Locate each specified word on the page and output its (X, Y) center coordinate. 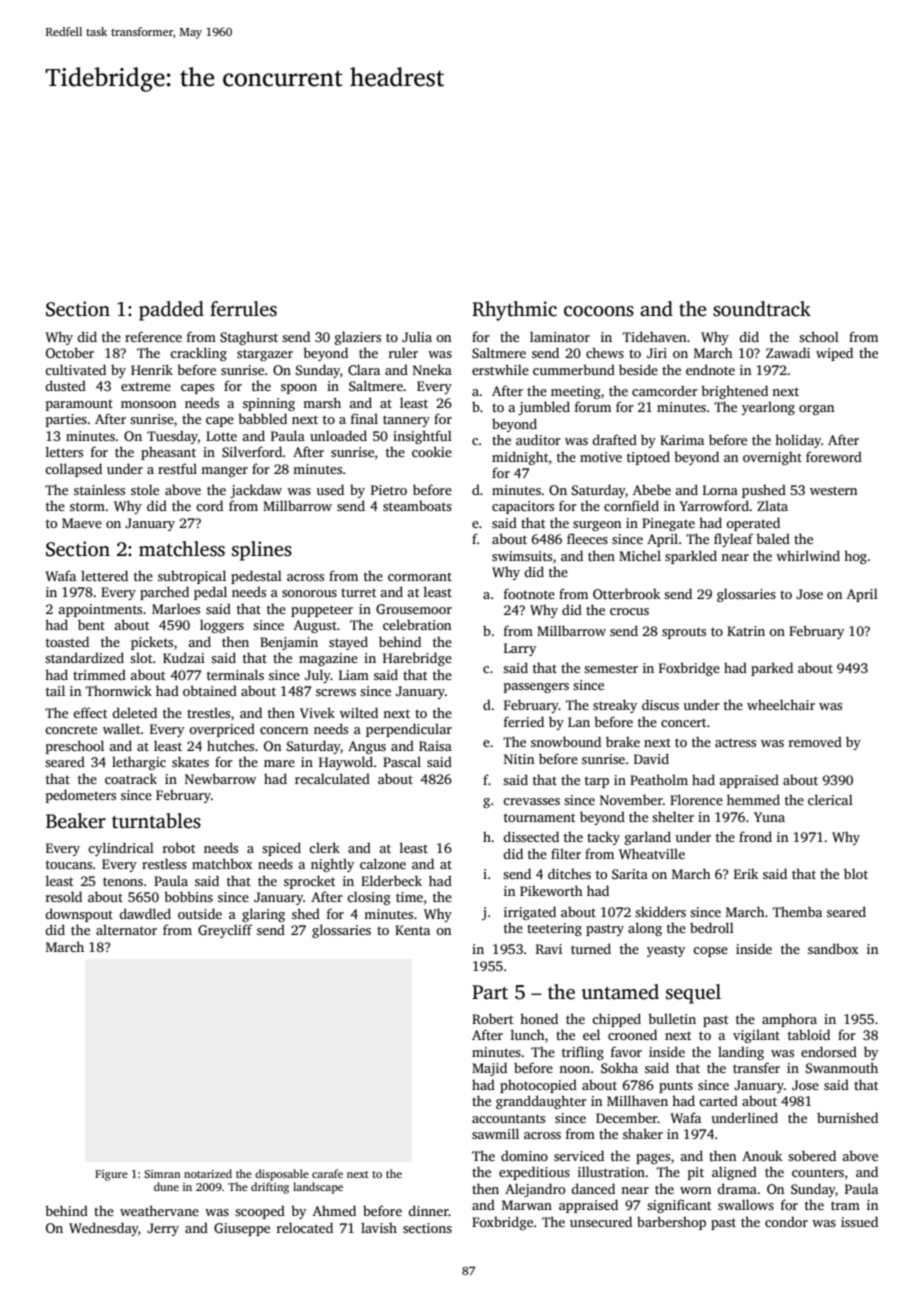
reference (153, 336)
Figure (111, 1175)
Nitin (519, 759)
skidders (660, 911)
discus (660, 704)
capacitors (523, 507)
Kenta (412, 930)
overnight (772, 458)
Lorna (720, 490)
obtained (210, 690)
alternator (126, 929)
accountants (508, 1118)
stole (145, 489)
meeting (576, 392)
